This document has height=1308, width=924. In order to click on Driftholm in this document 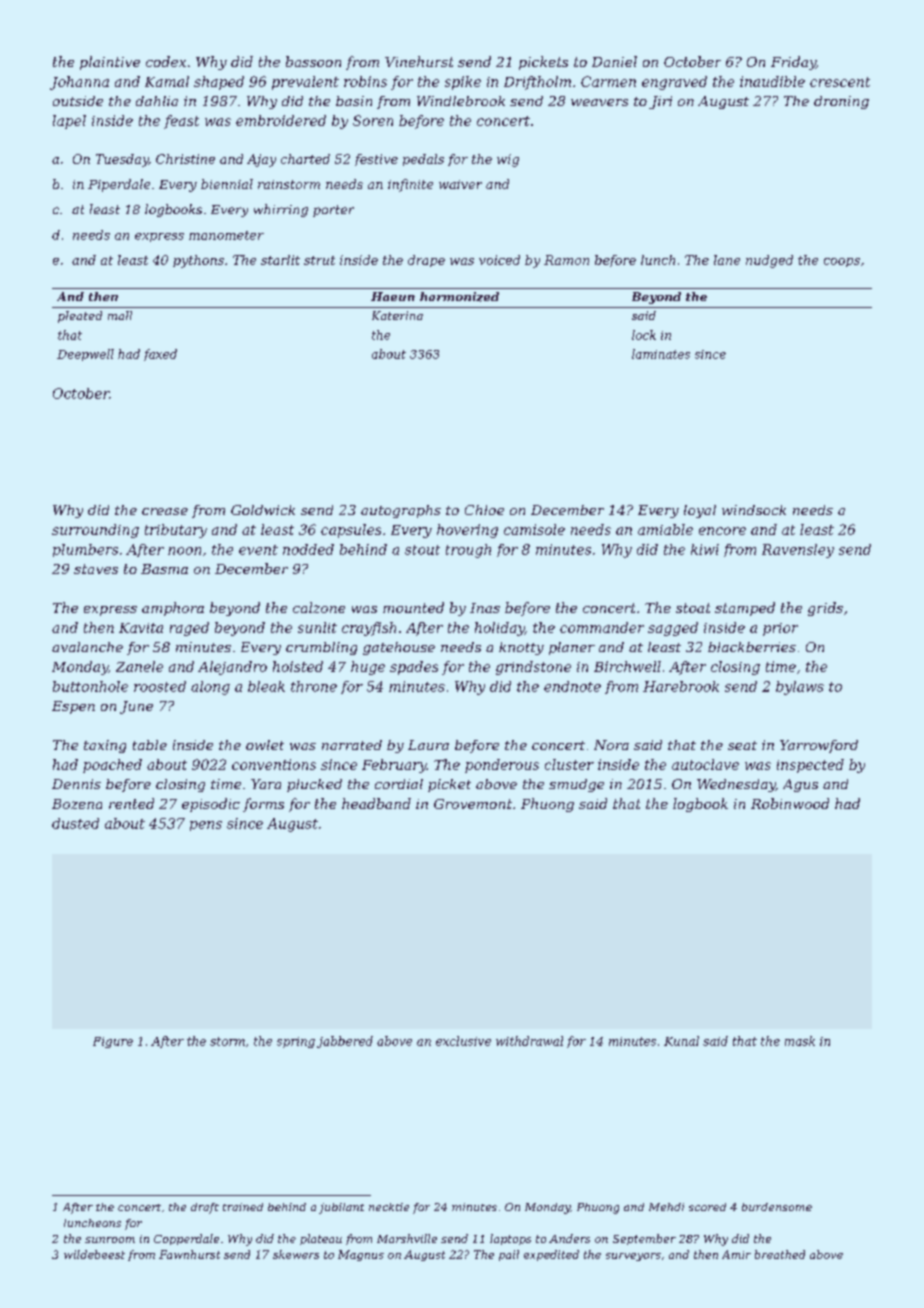, I will do `click(537, 83)`.
